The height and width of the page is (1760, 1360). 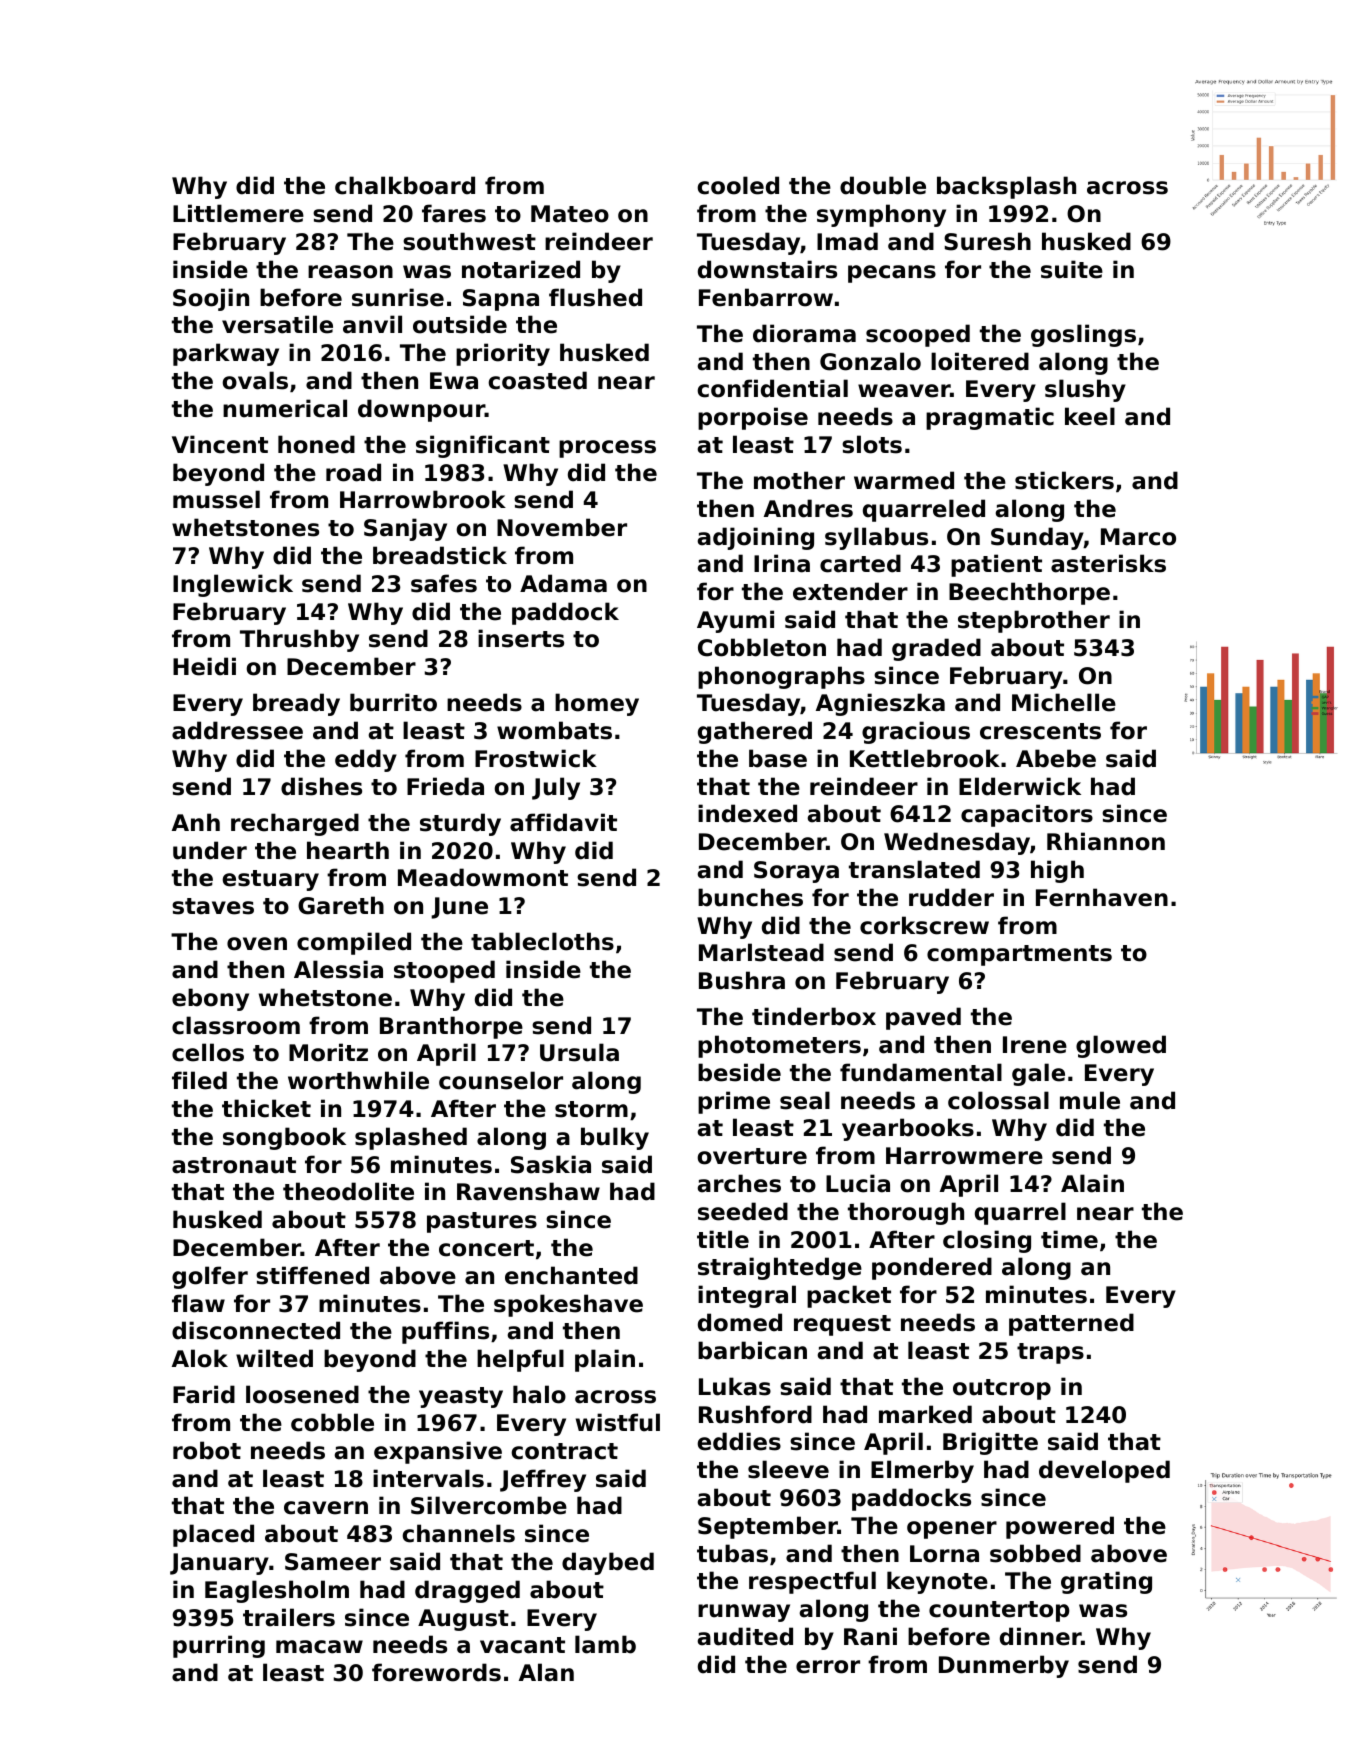 I want to click on tubas, so click(x=732, y=1553).
